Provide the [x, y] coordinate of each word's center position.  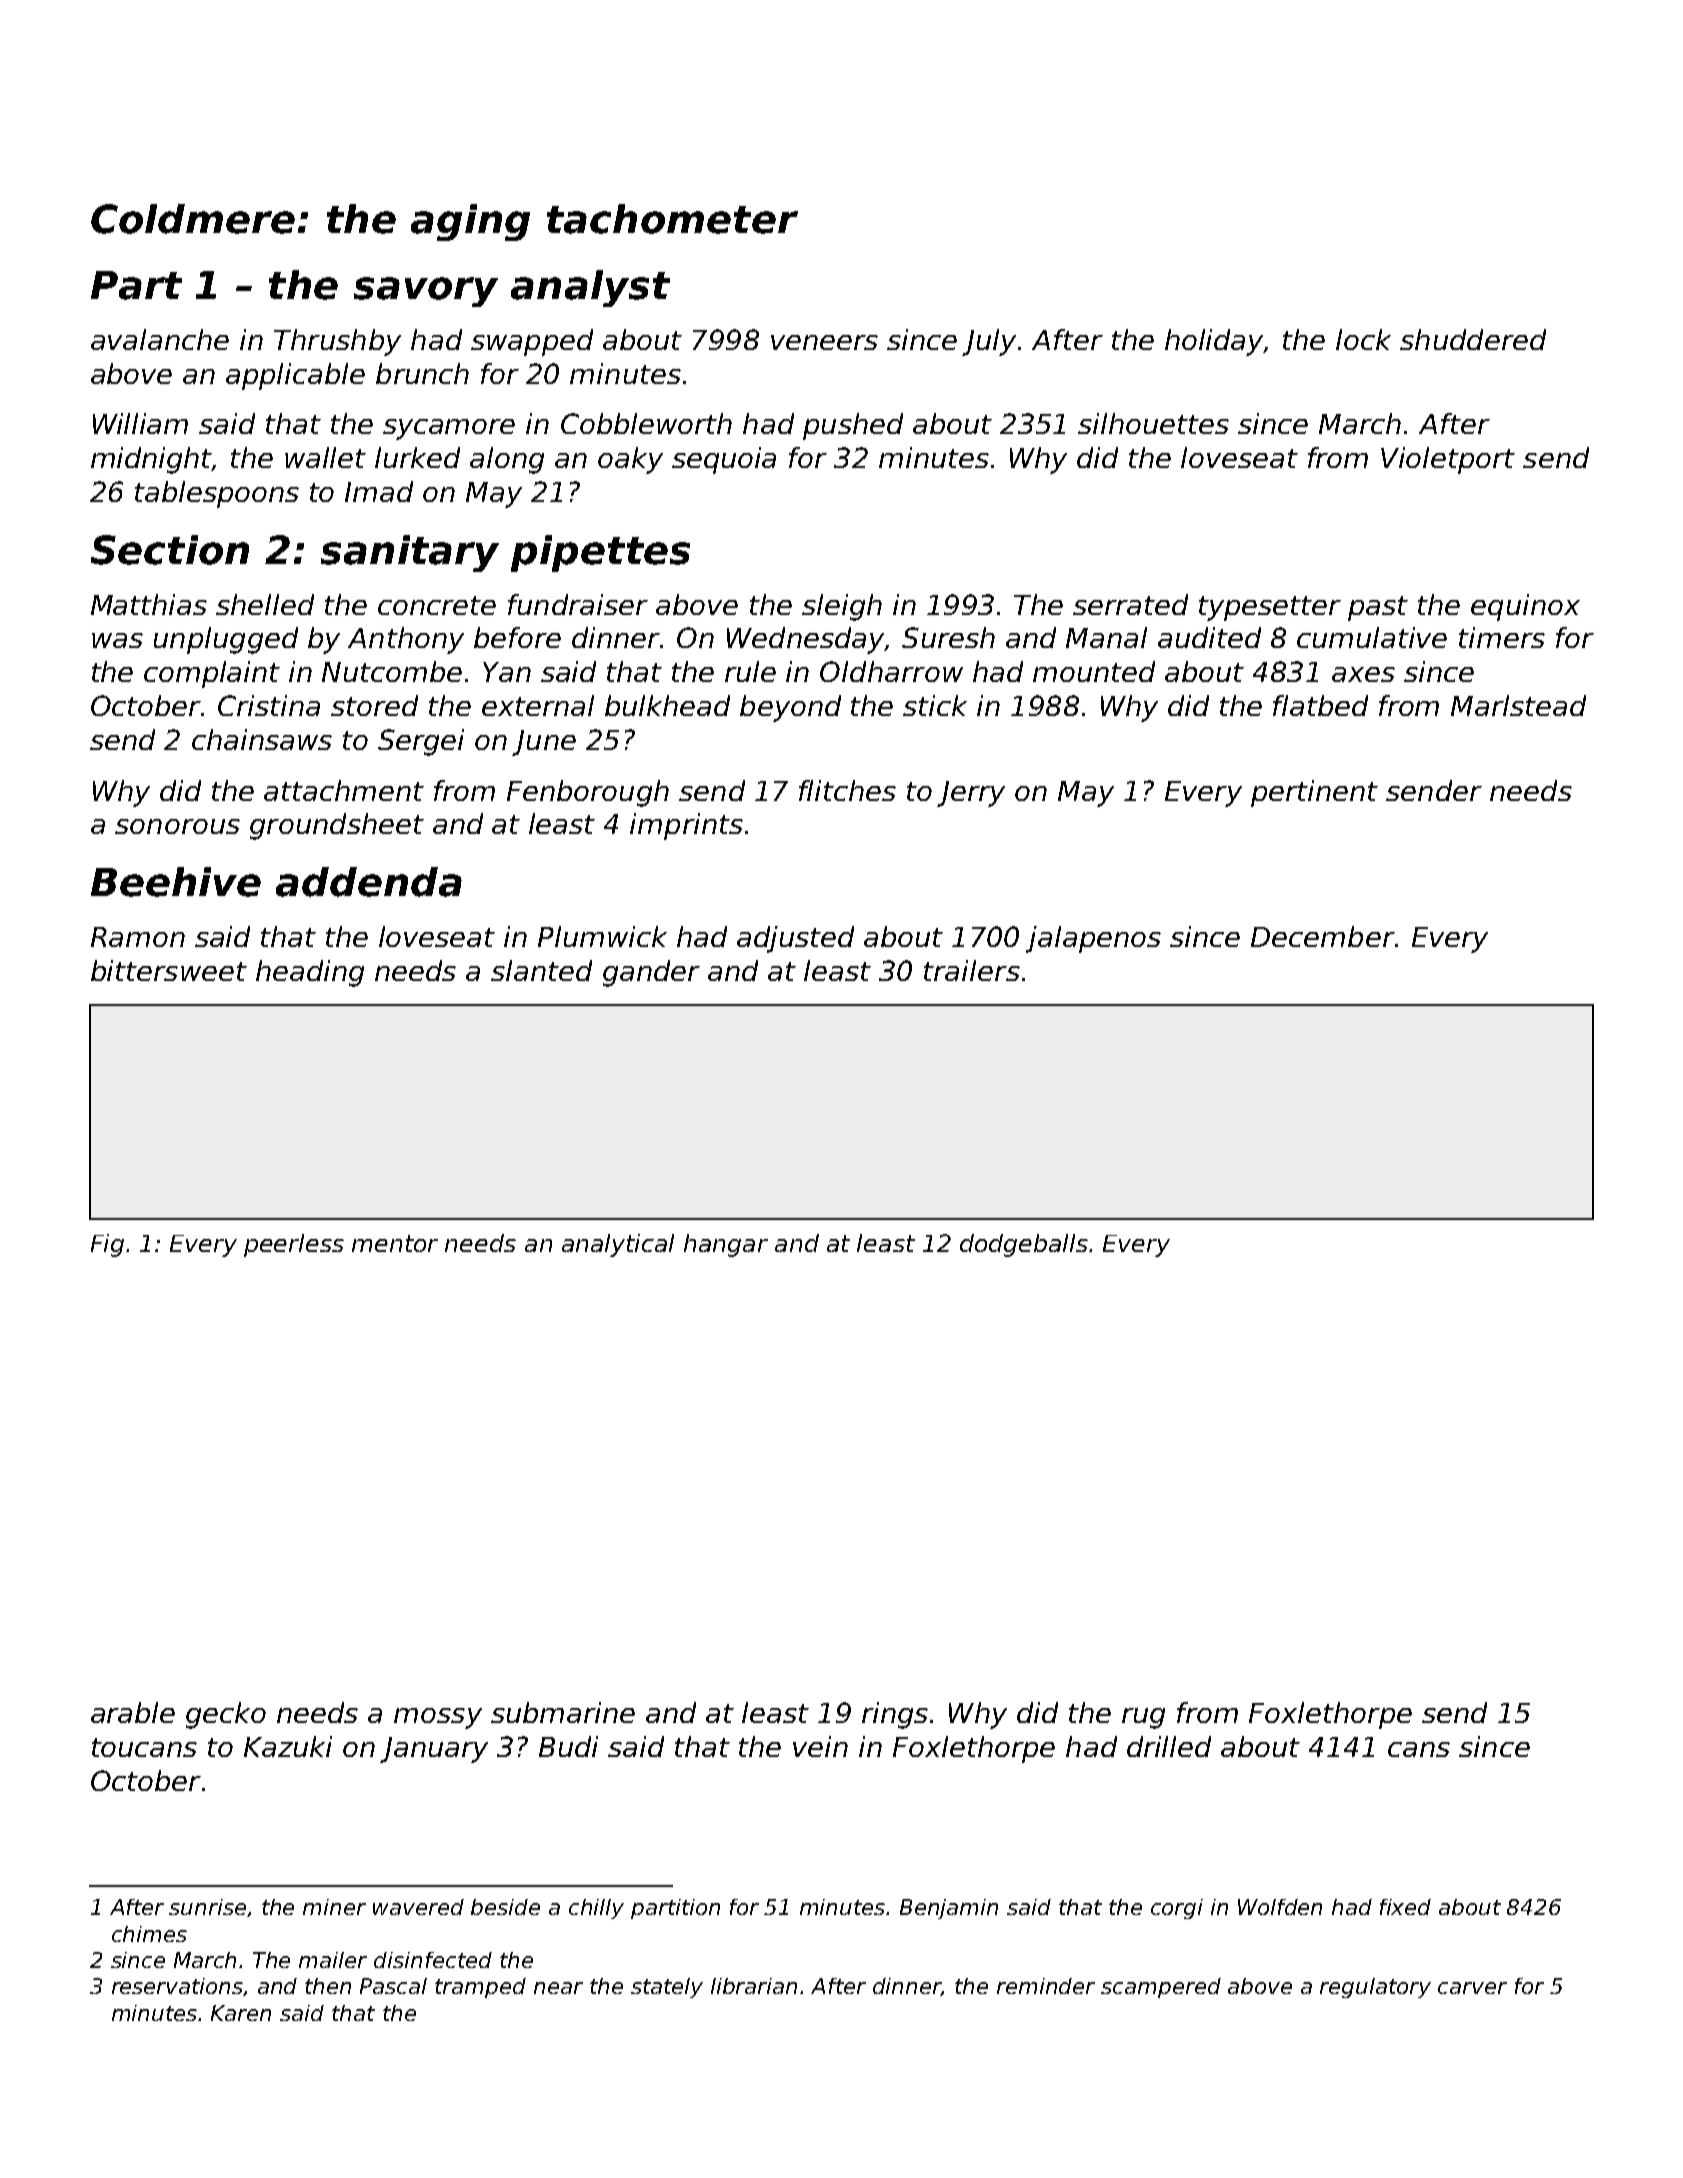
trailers [972, 970]
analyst [590, 288]
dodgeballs [1024, 1245]
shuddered [1473, 339]
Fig [107, 1245]
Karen [241, 2013]
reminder [1046, 1986]
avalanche [160, 339]
